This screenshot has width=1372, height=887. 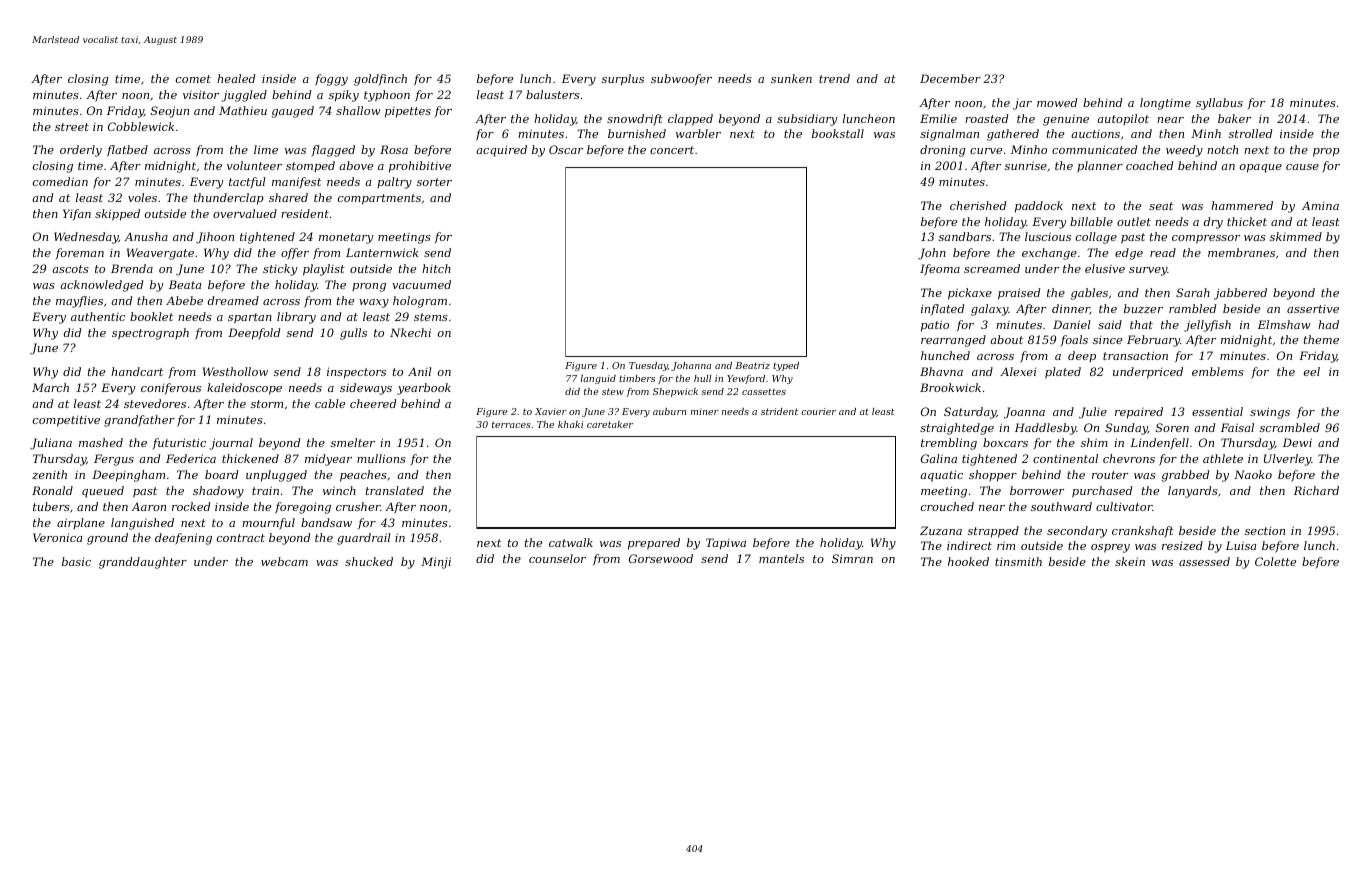 What do you see at coordinates (66, 421) in the screenshot?
I see `competitive` at bounding box center [66, 421].
